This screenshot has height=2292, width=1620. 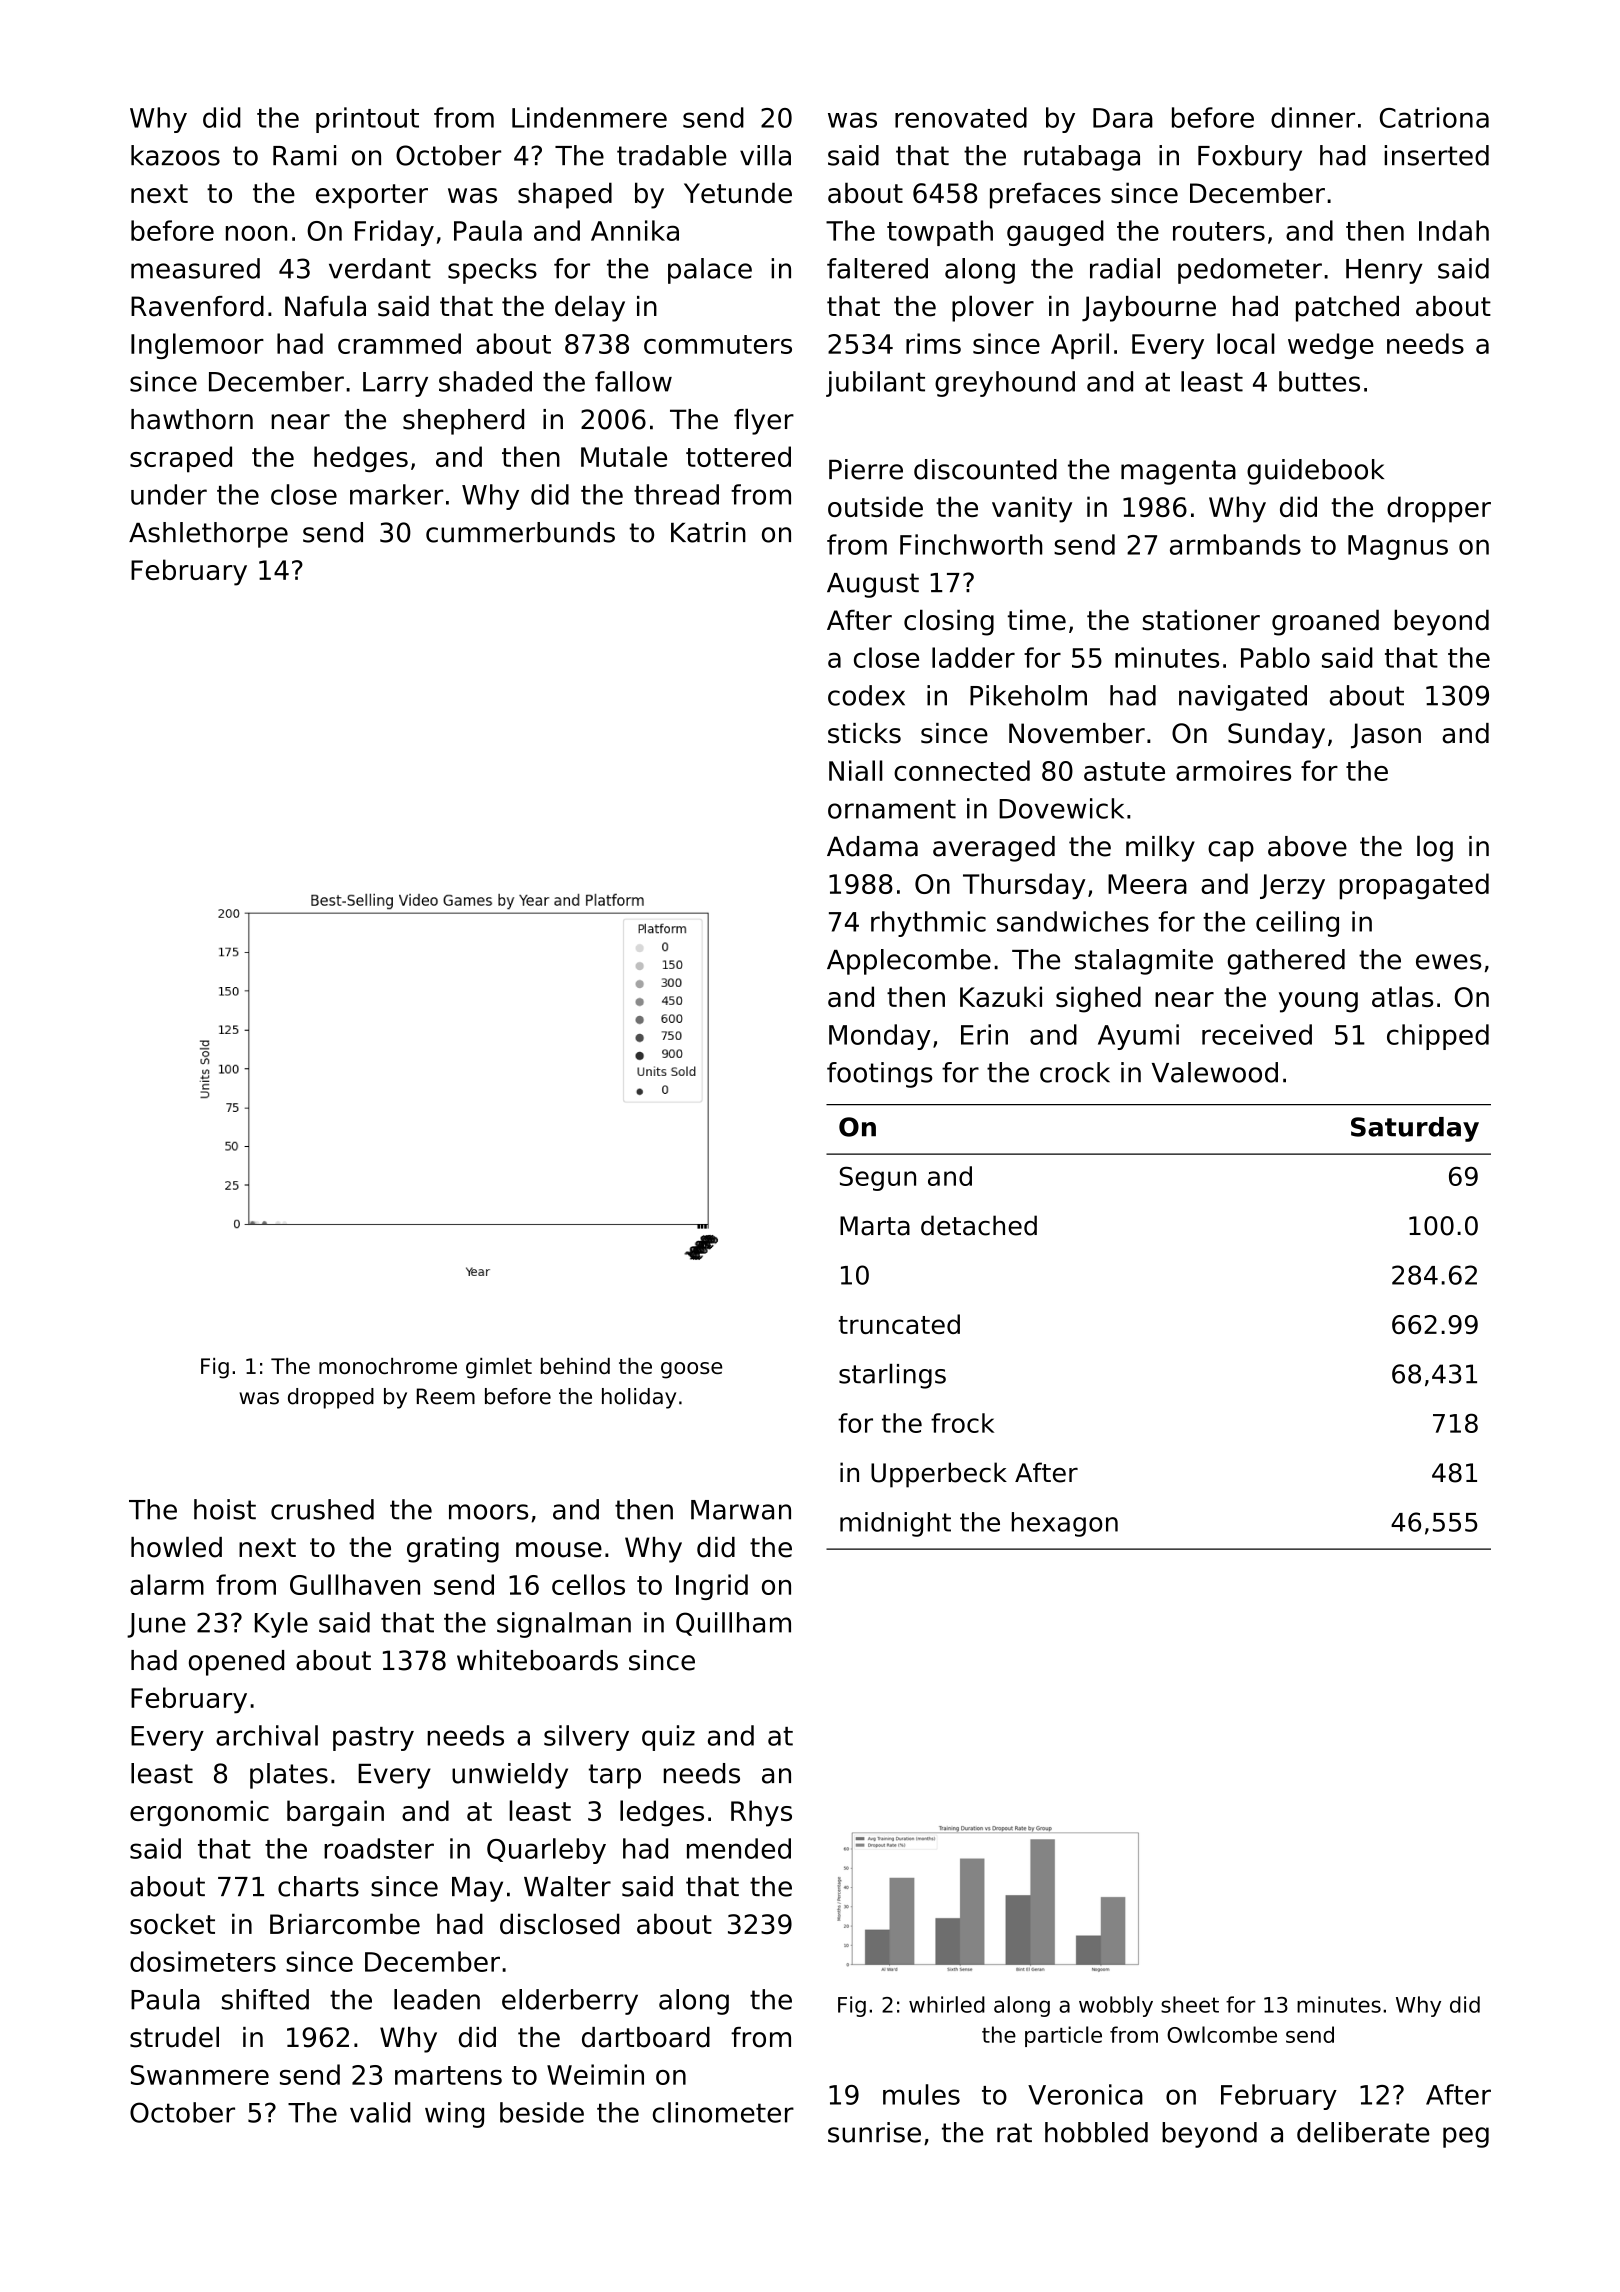 What do you see at coordinates (1096, 2132) in the screenshot?
I see `hobbled` at bounding box center [1096, 2132].
